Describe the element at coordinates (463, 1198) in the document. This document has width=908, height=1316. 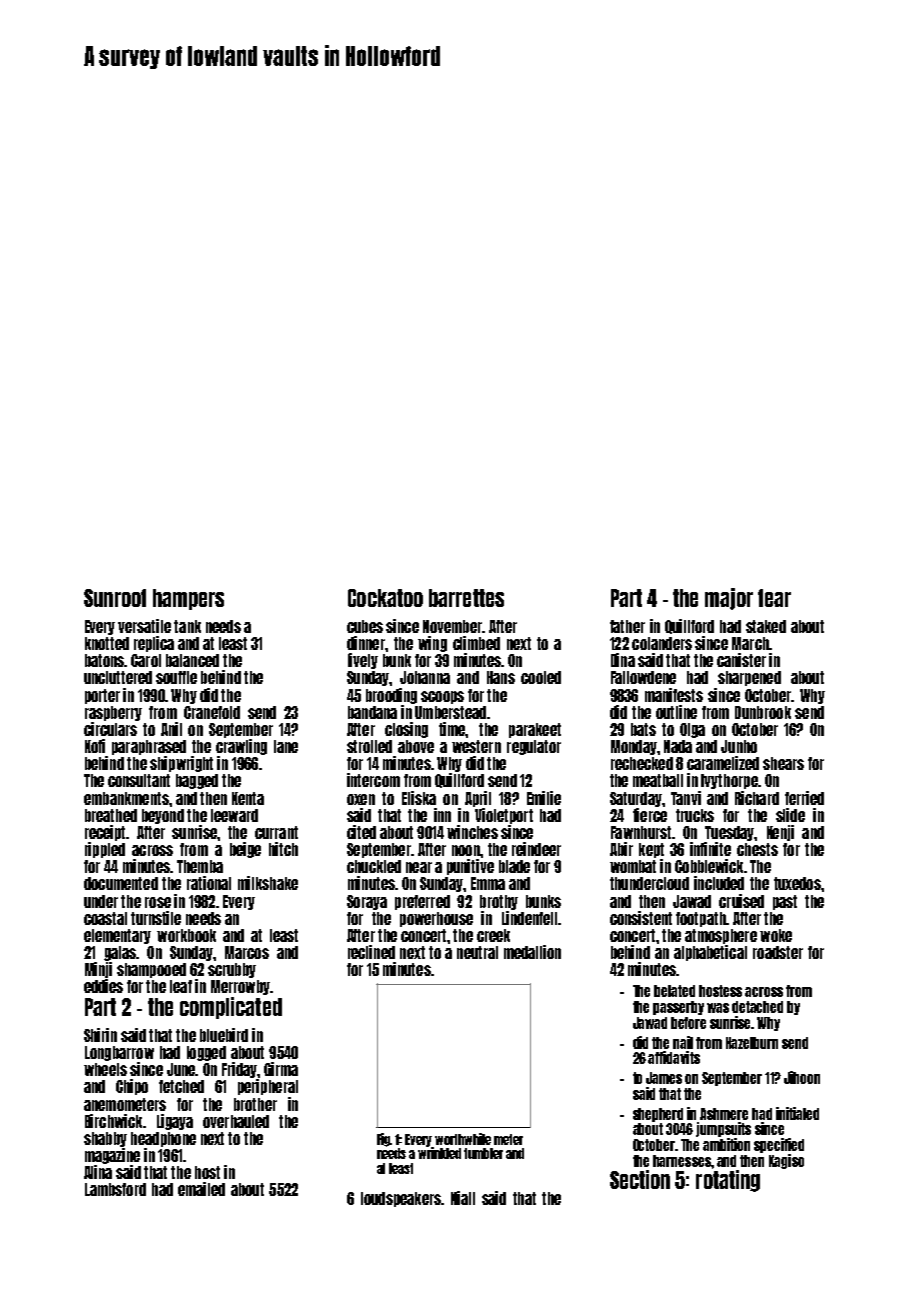
I see `Niall` at that location.
